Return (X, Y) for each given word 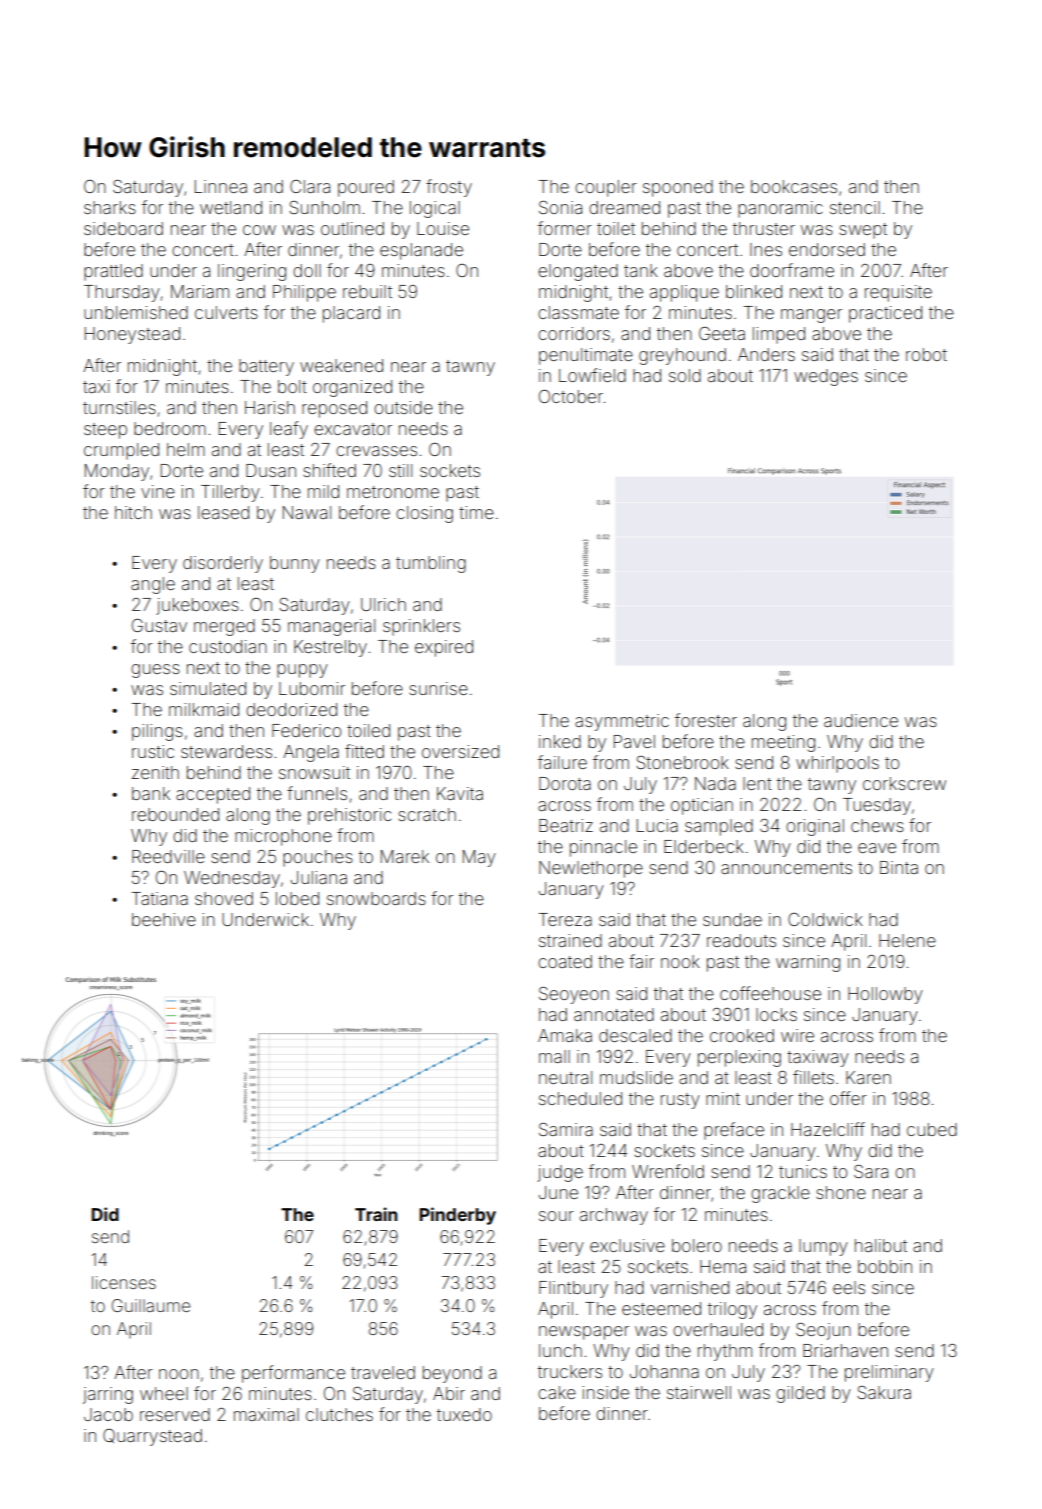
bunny (295, 564)
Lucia (657, 825)
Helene (907, 940)
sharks (110, 207)
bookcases (794, 186)
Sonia (560, 207)
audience (861, 720)
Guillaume (151, 1305)
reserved (175, 1414)
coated (565, 961)
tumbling (431, 564)
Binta (899, 867)
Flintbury (573, 1289)
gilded (800, 1394)
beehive (164, 919)
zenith (155, 772)
